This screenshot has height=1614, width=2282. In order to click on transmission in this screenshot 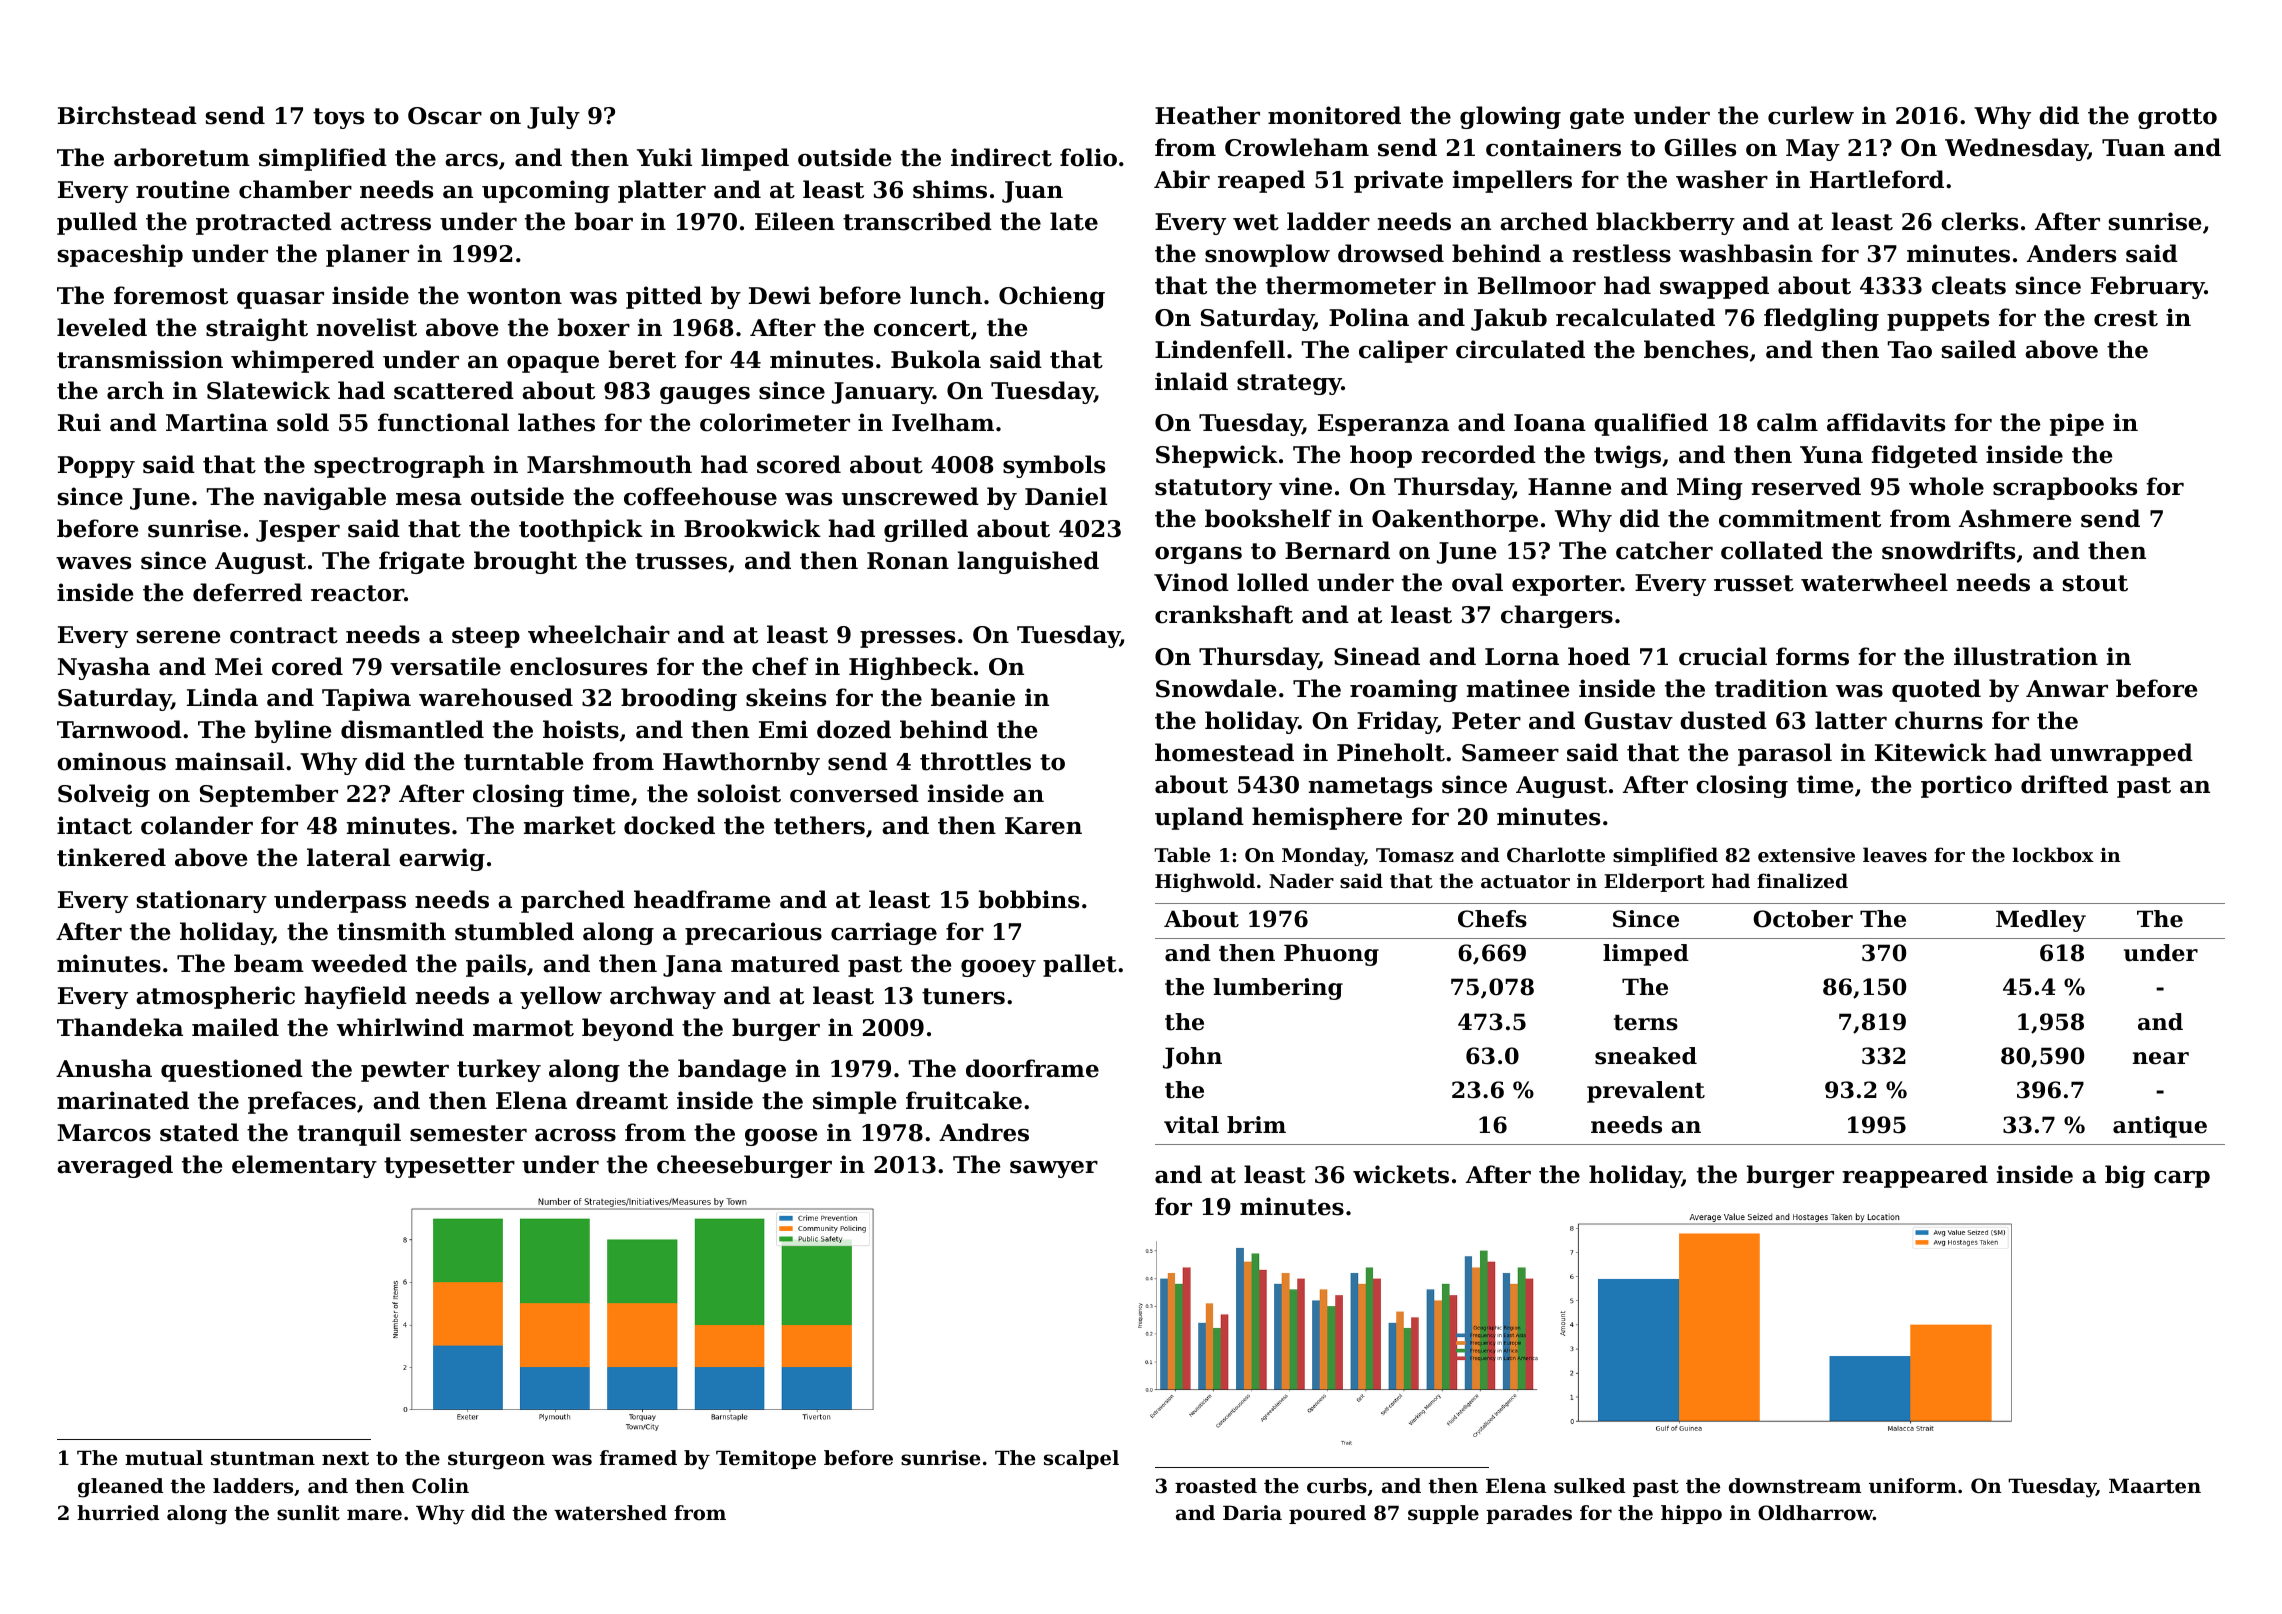, I will do `click(140, 359)`.
